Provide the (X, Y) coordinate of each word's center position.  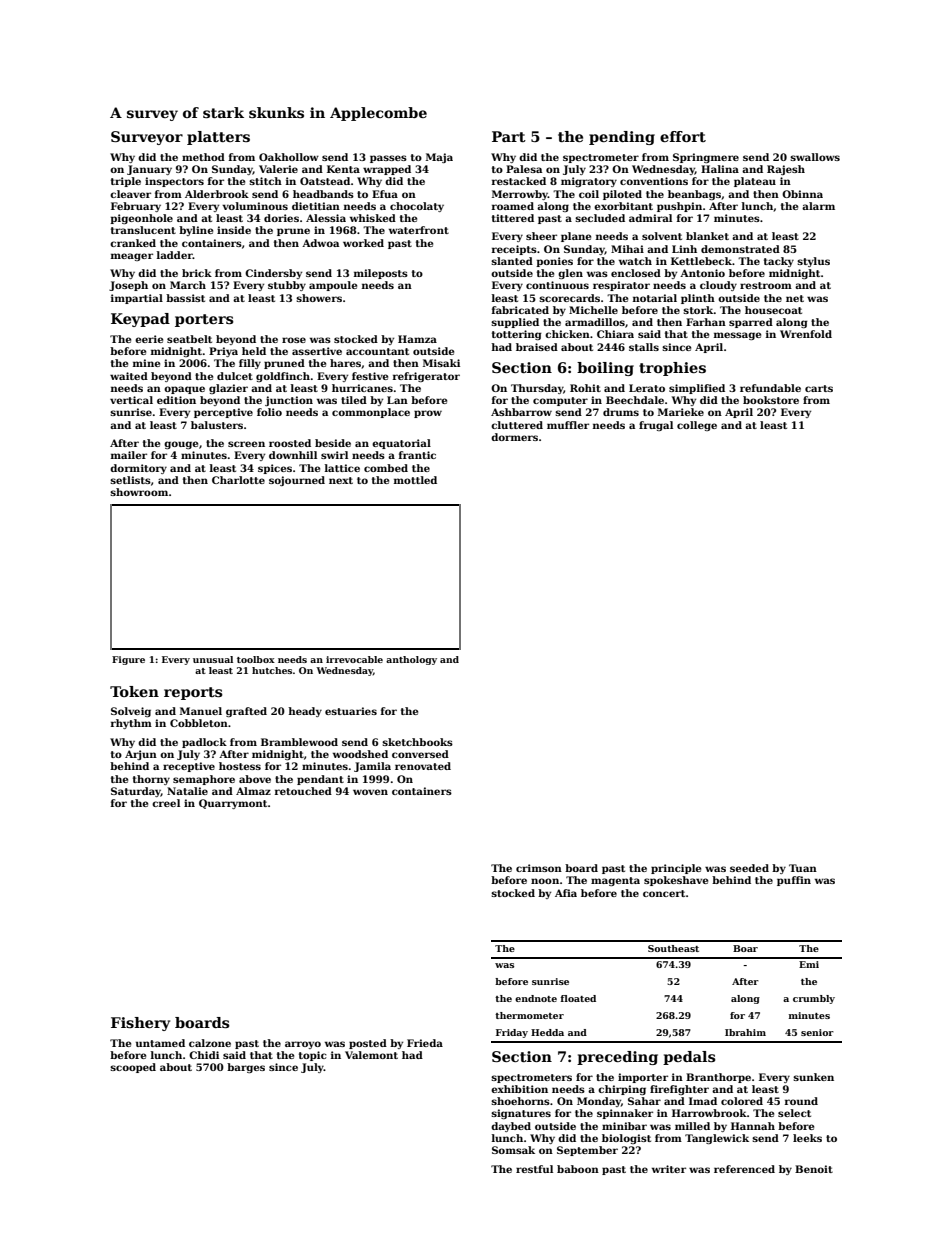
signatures (521, 1114)
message (737, 336)
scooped (133, 1068)
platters (218, 138)
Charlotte (238, 480)
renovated (423, 766)
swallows (815, 157)
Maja (439, 158)
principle (676, 869)
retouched (303, 791)
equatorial (401, 444)
